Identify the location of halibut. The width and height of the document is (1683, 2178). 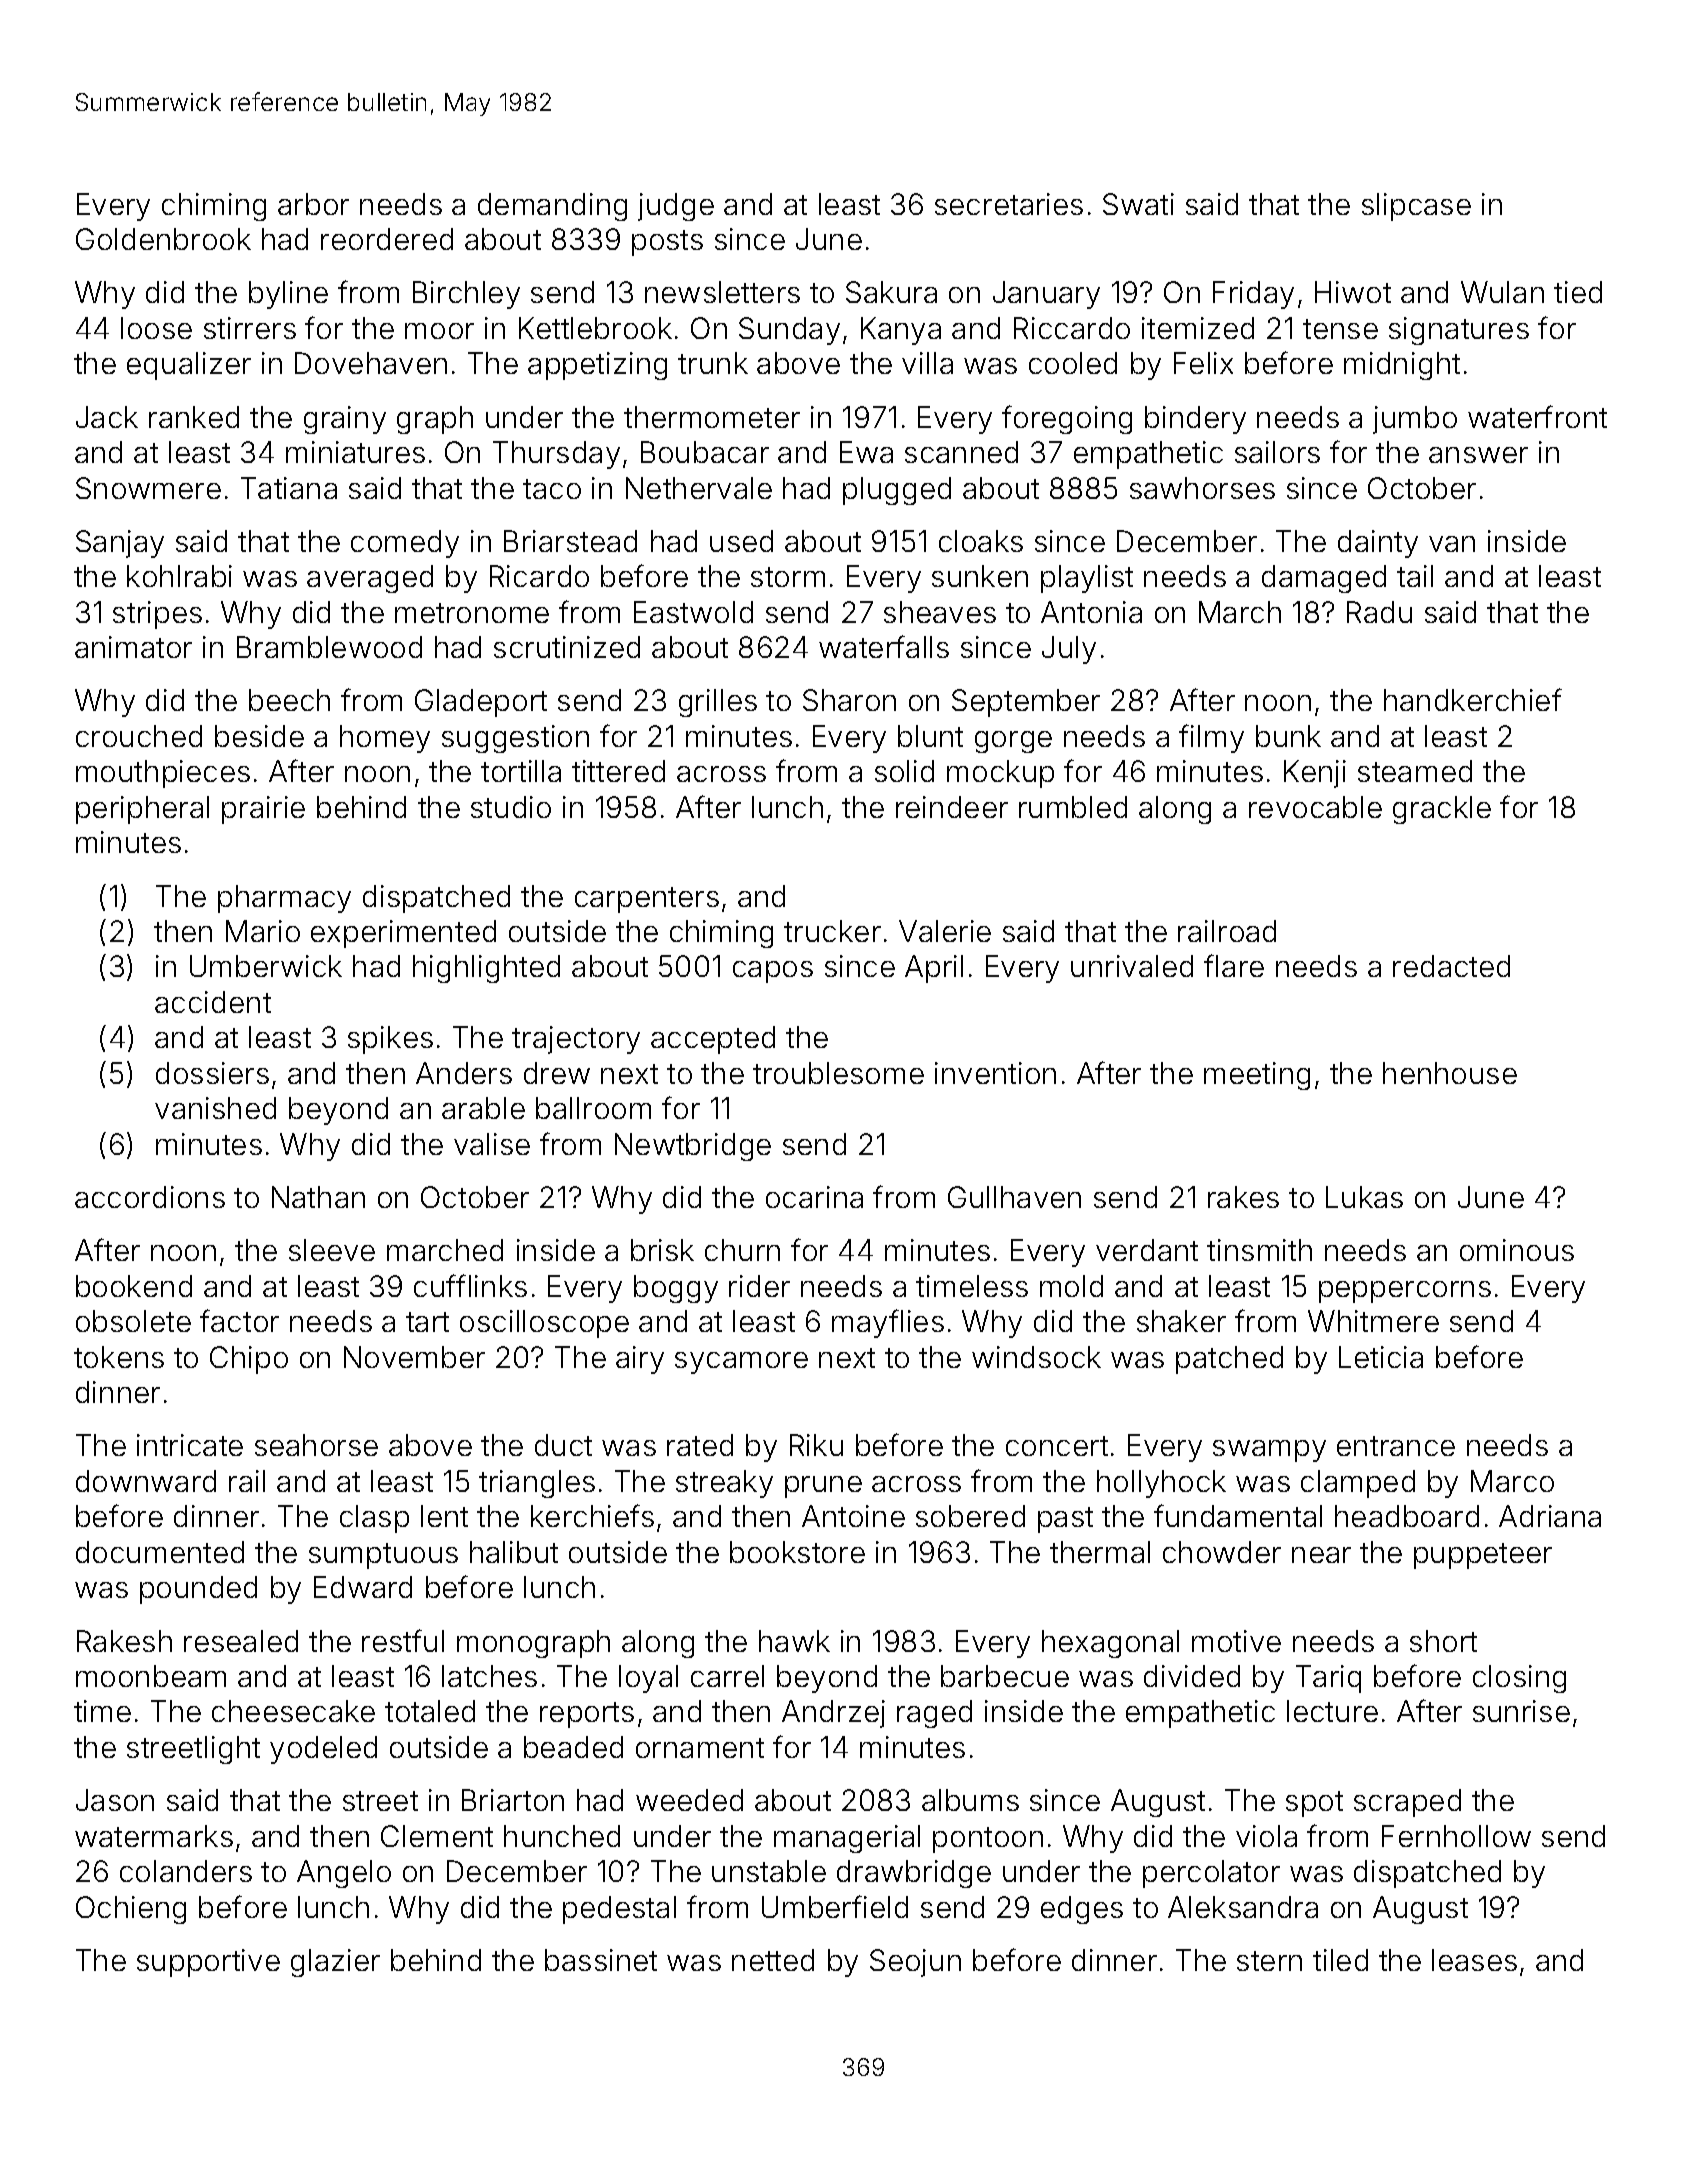
(514, 1552).
